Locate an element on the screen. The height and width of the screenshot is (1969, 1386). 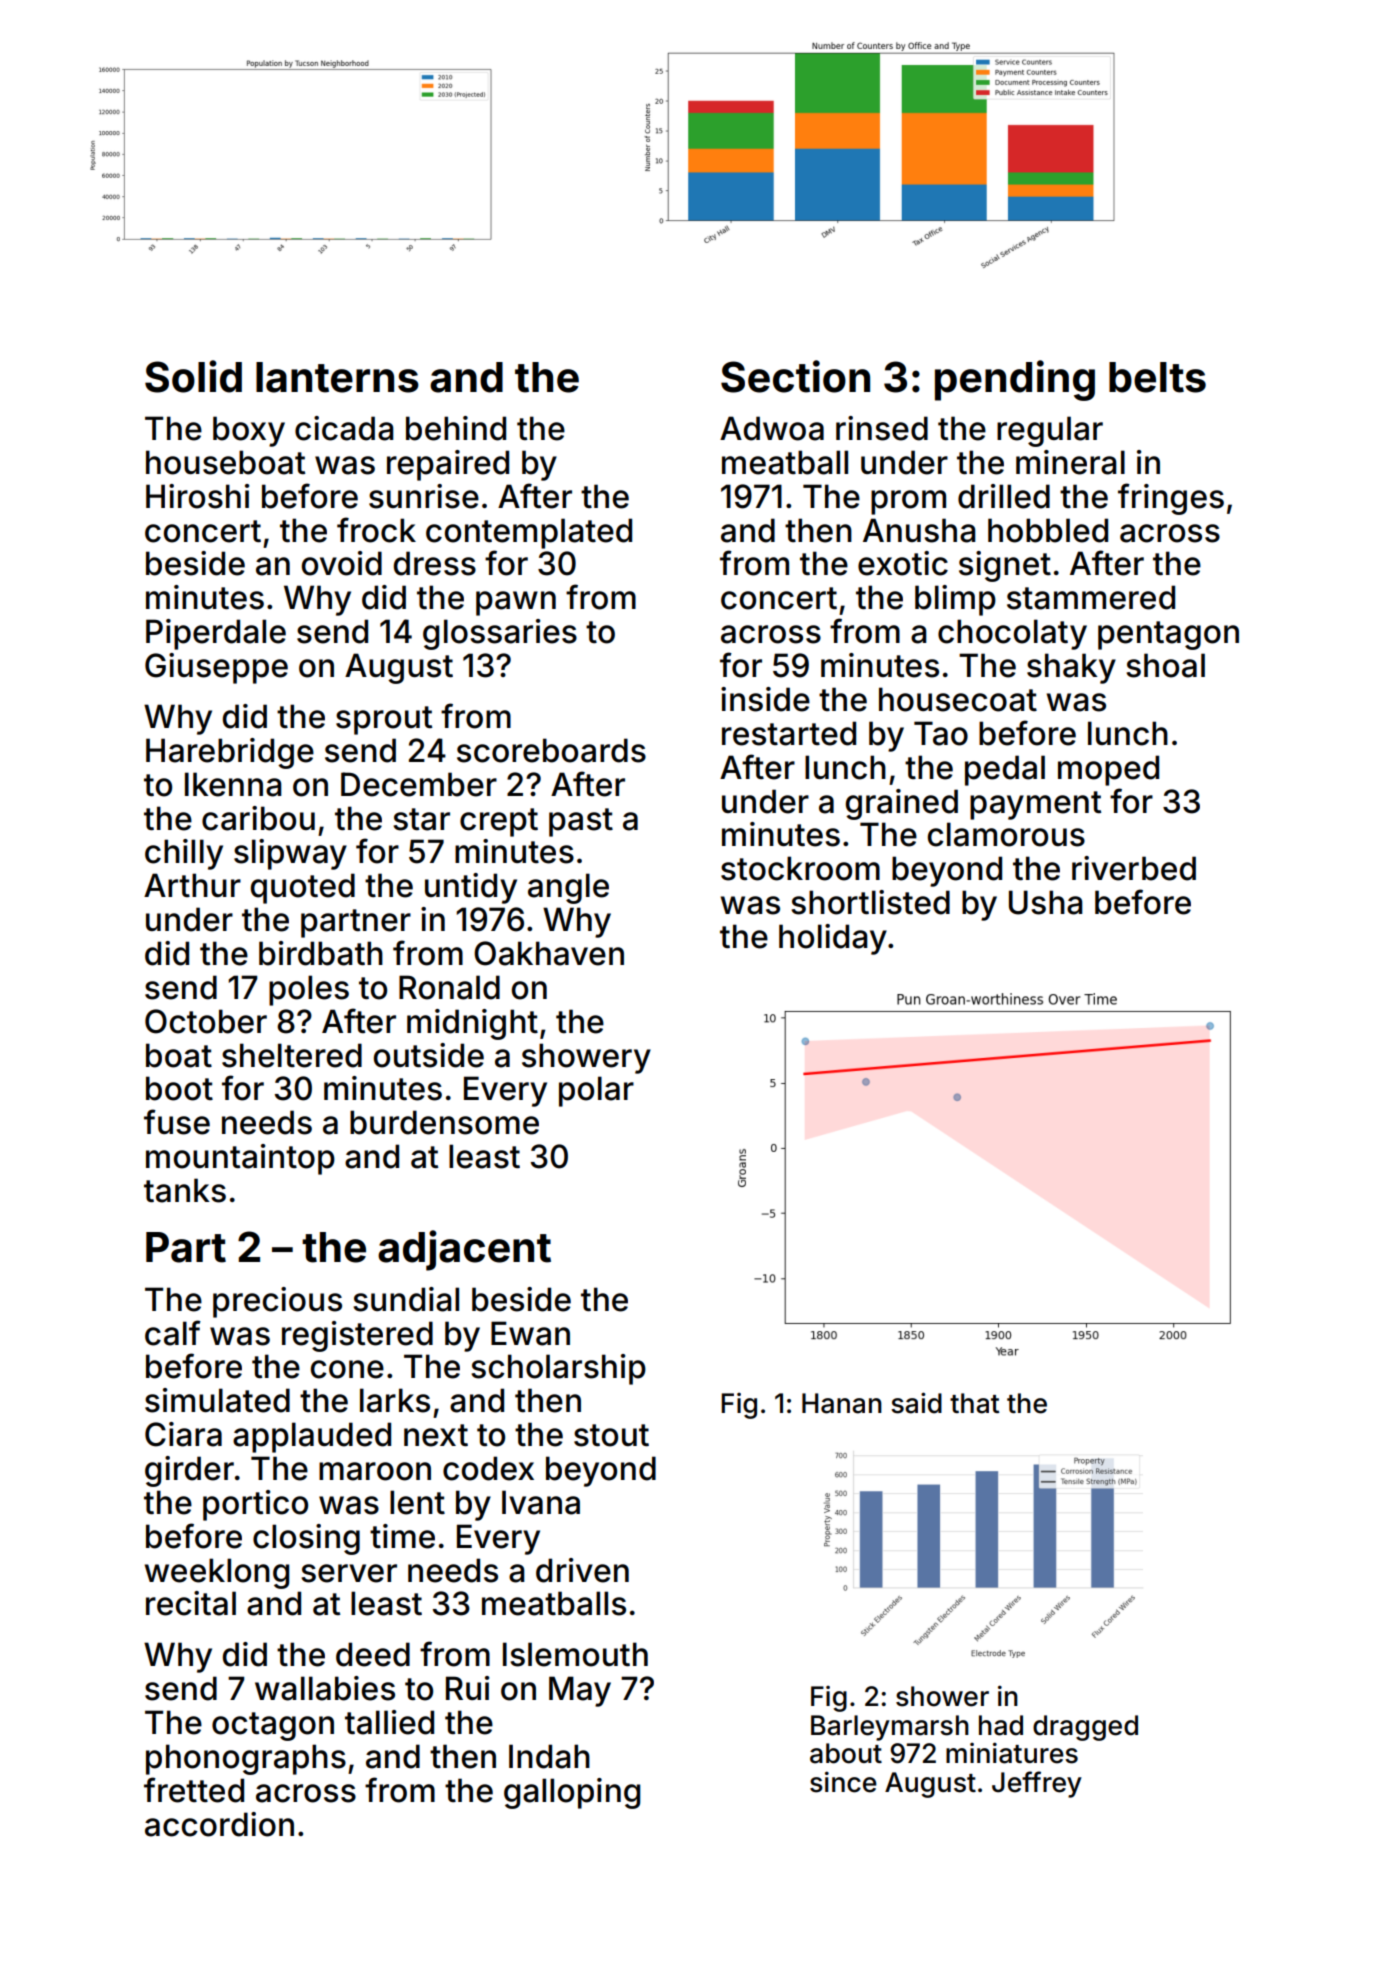
Ikenna is located at coordinates (233, 784).
